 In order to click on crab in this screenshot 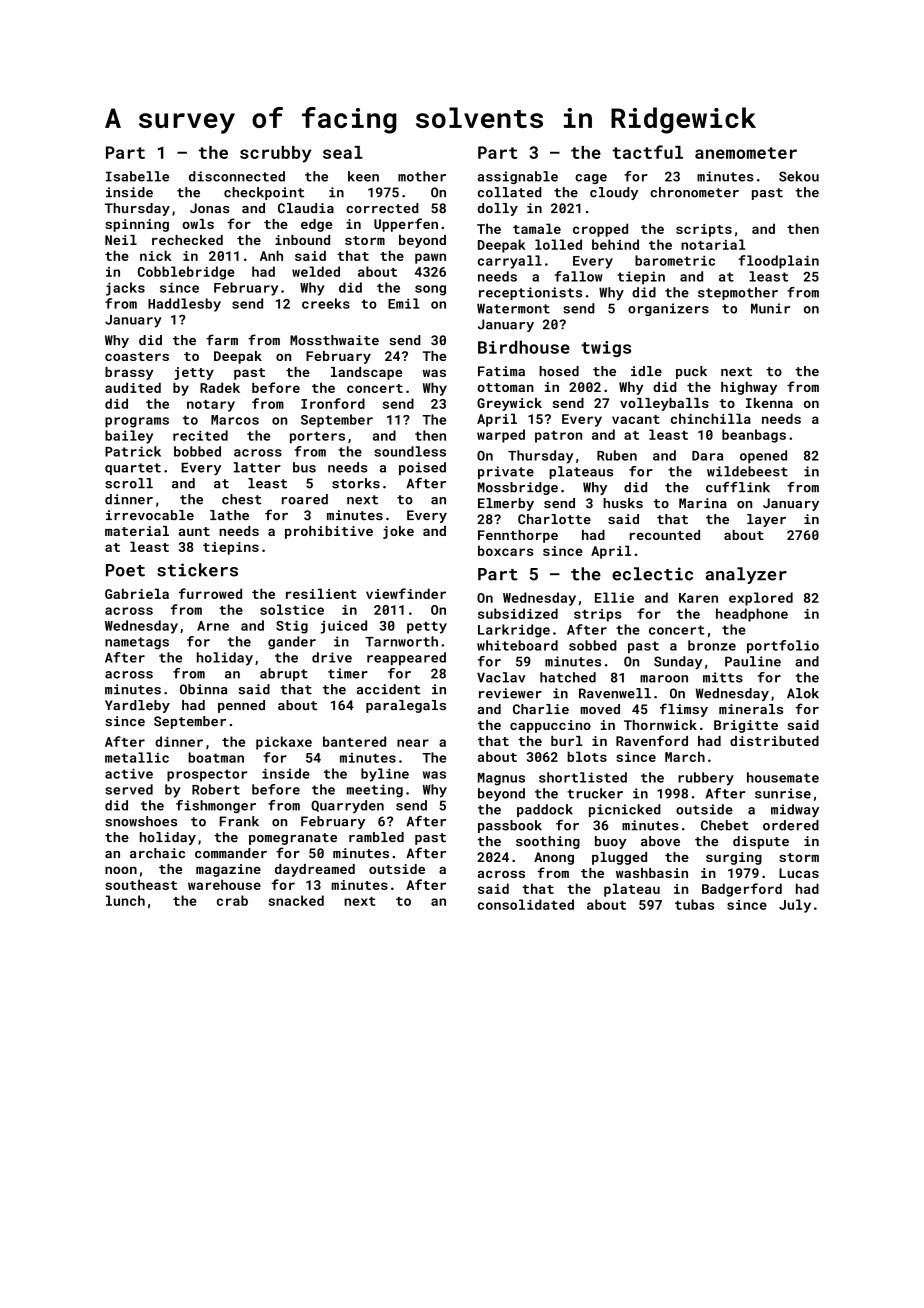, I will do `click(232, 900)`.
